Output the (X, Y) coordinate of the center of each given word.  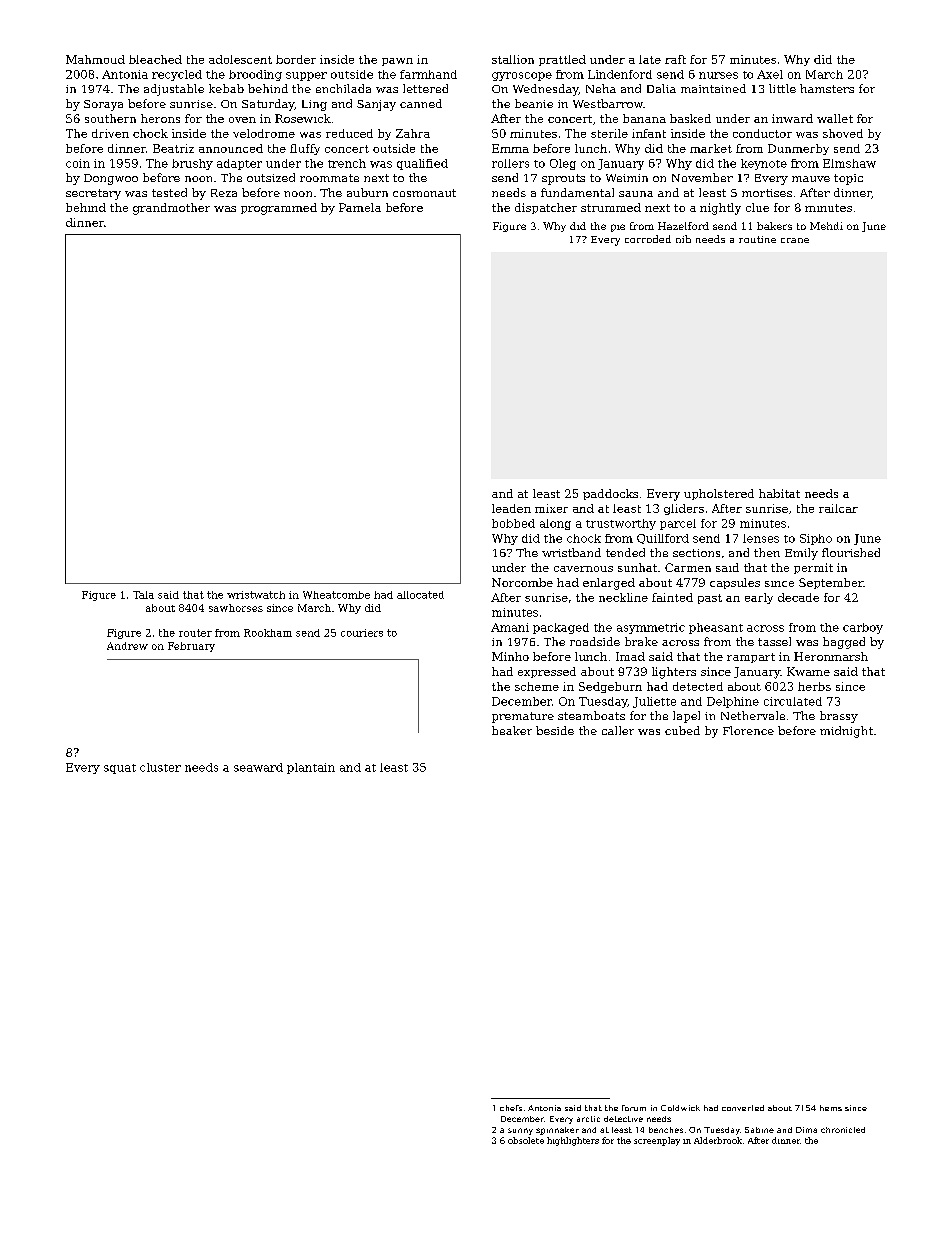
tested (169, 192)
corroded (648, 239)
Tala (143, 595)
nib (683, 239)
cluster (160, 767)
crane (795, 240)
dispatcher (546, 208)
